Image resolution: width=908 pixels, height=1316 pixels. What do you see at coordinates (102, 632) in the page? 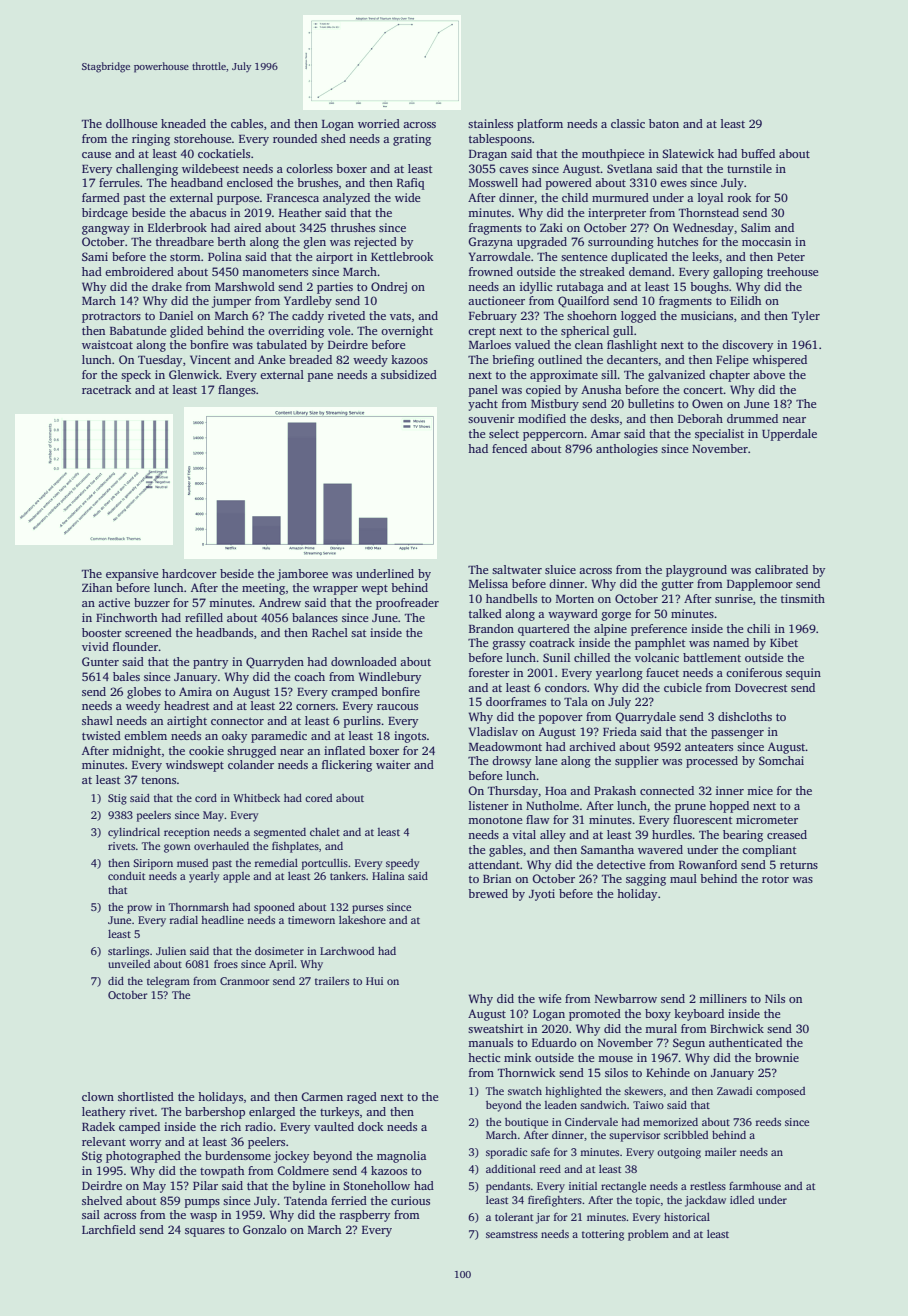
I see `booster` at bounding box center [102, 632].
